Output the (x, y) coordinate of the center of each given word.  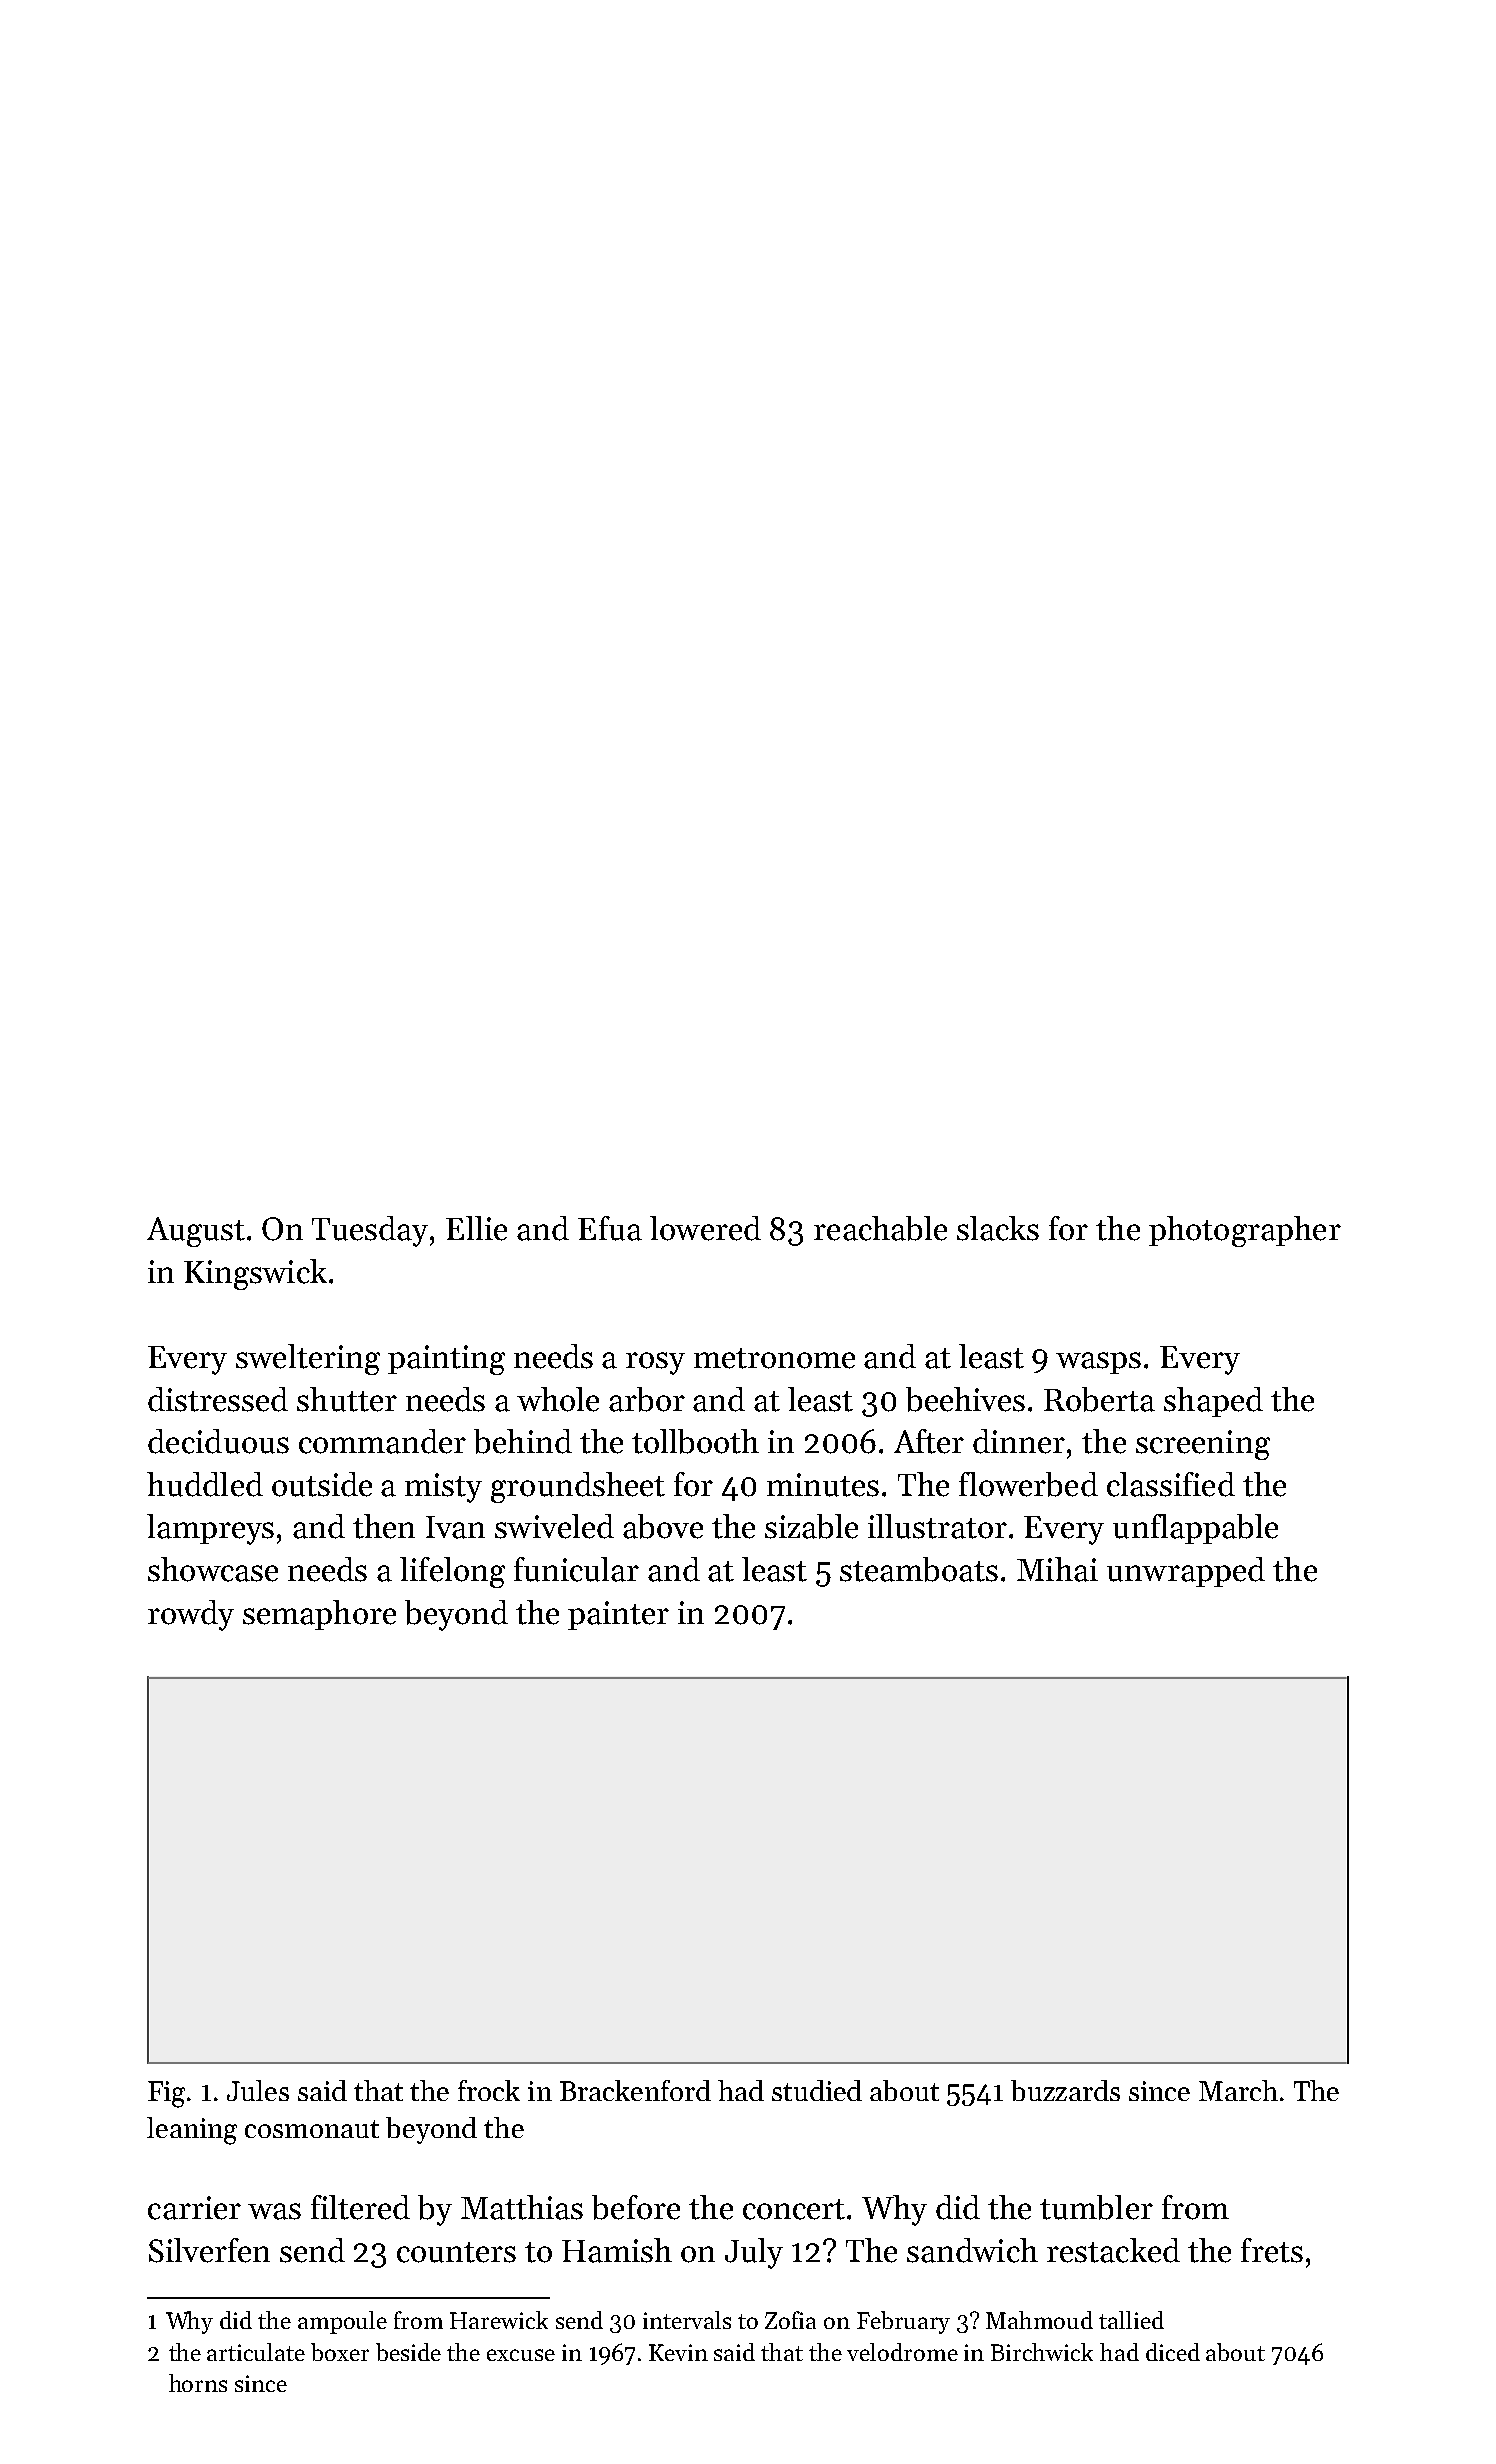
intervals (687, 2320)
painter (618, 1615)
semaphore (319, 1615)
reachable (880, 1228)
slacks (998, 1228)
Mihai (1057, 1569)
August (196, 1232)
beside (408, 2352)
